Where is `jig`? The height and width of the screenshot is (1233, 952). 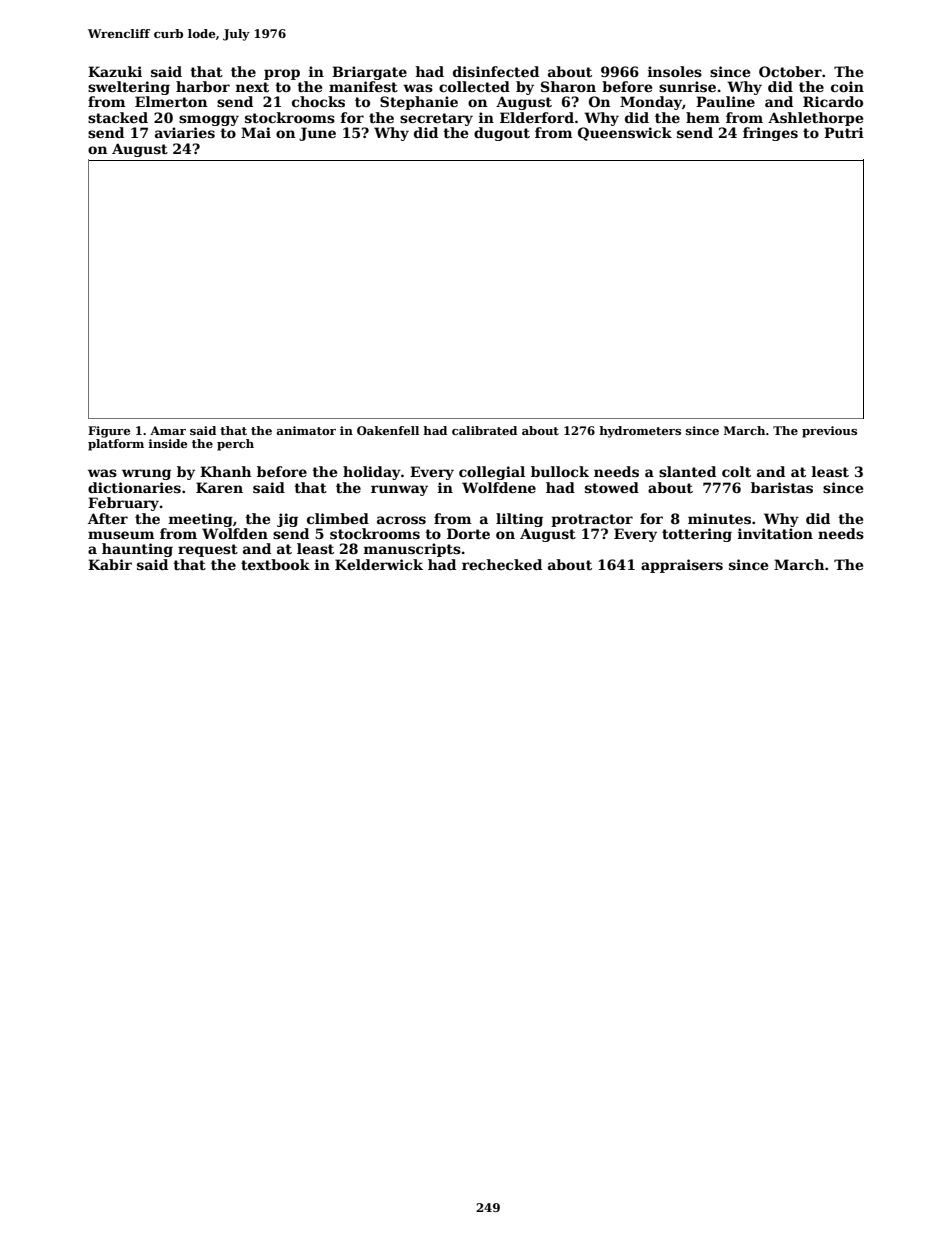
jig is located at coordinates (287, 520).
